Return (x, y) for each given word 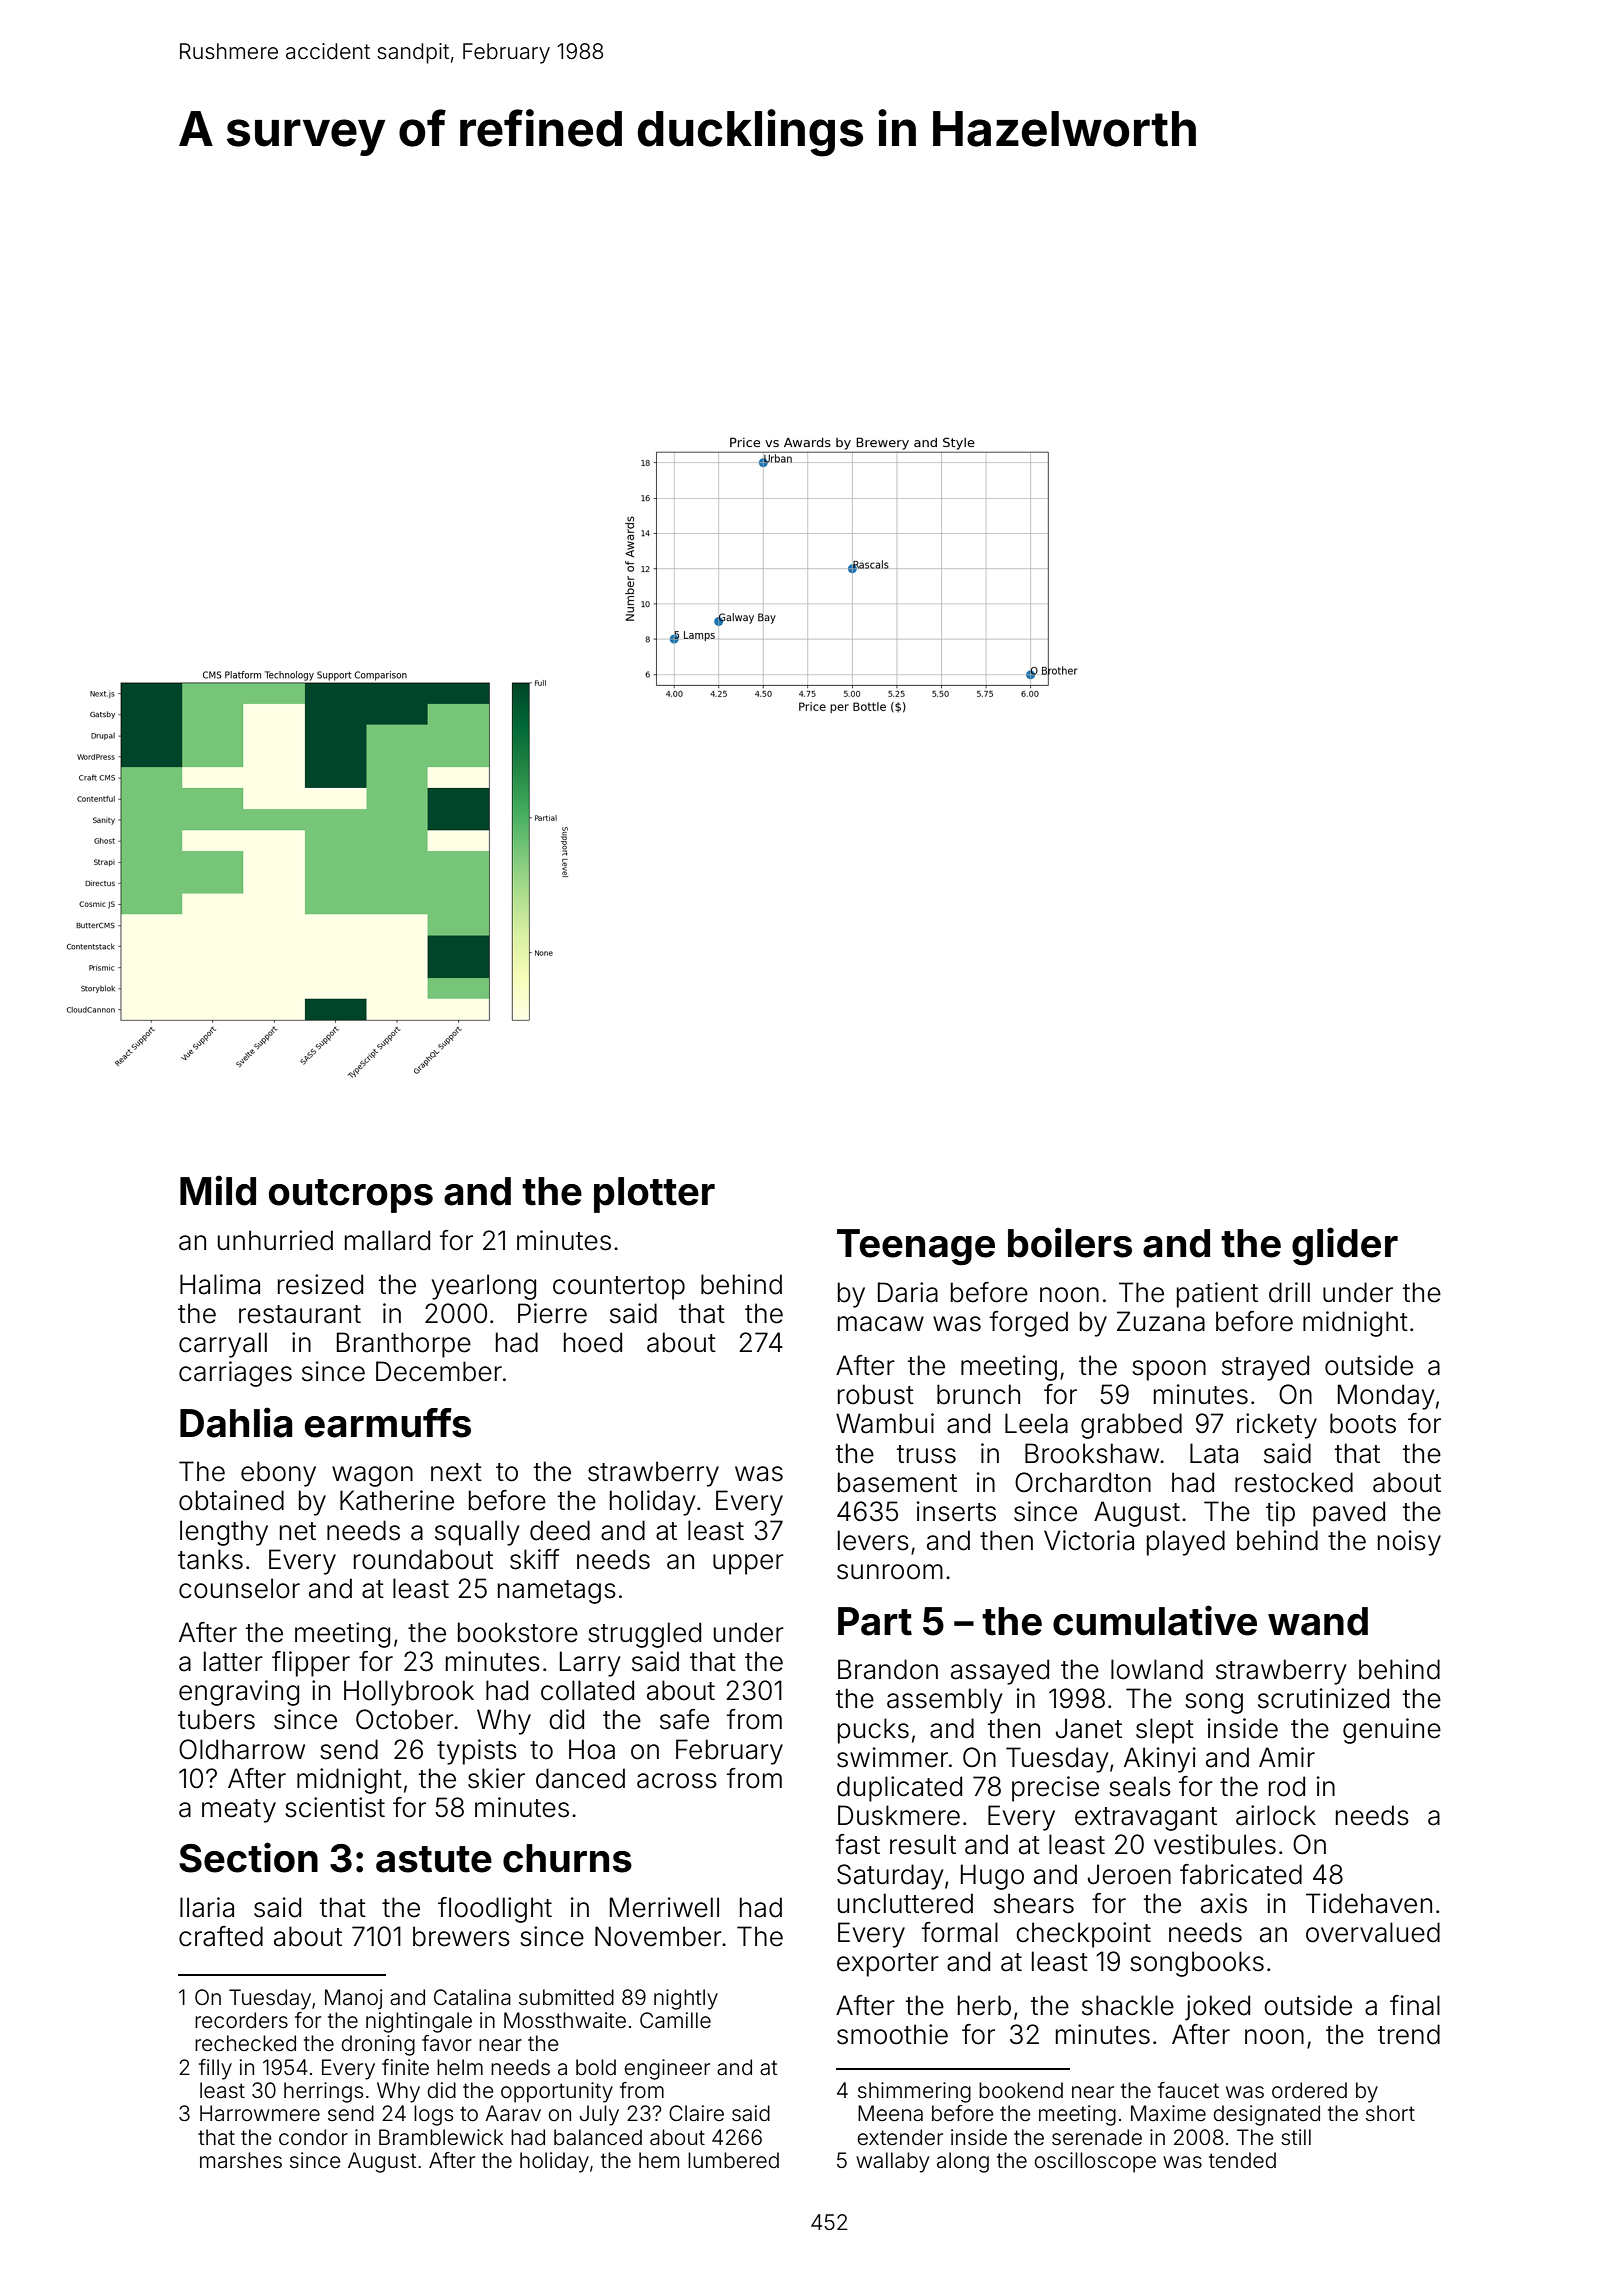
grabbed (1131, 1426)
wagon (372, 1476)
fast (858, 1844)
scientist (335, 1807)
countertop (619, 1288)
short (1390, 2113)
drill (1289, 1292)
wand (1318, 1621)
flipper (311, 1664)
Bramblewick (441, 2137)
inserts (956, 1511)
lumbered (733, 2160)
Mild (218, 1190)
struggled (644, 1635)
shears (1034, 1903)
